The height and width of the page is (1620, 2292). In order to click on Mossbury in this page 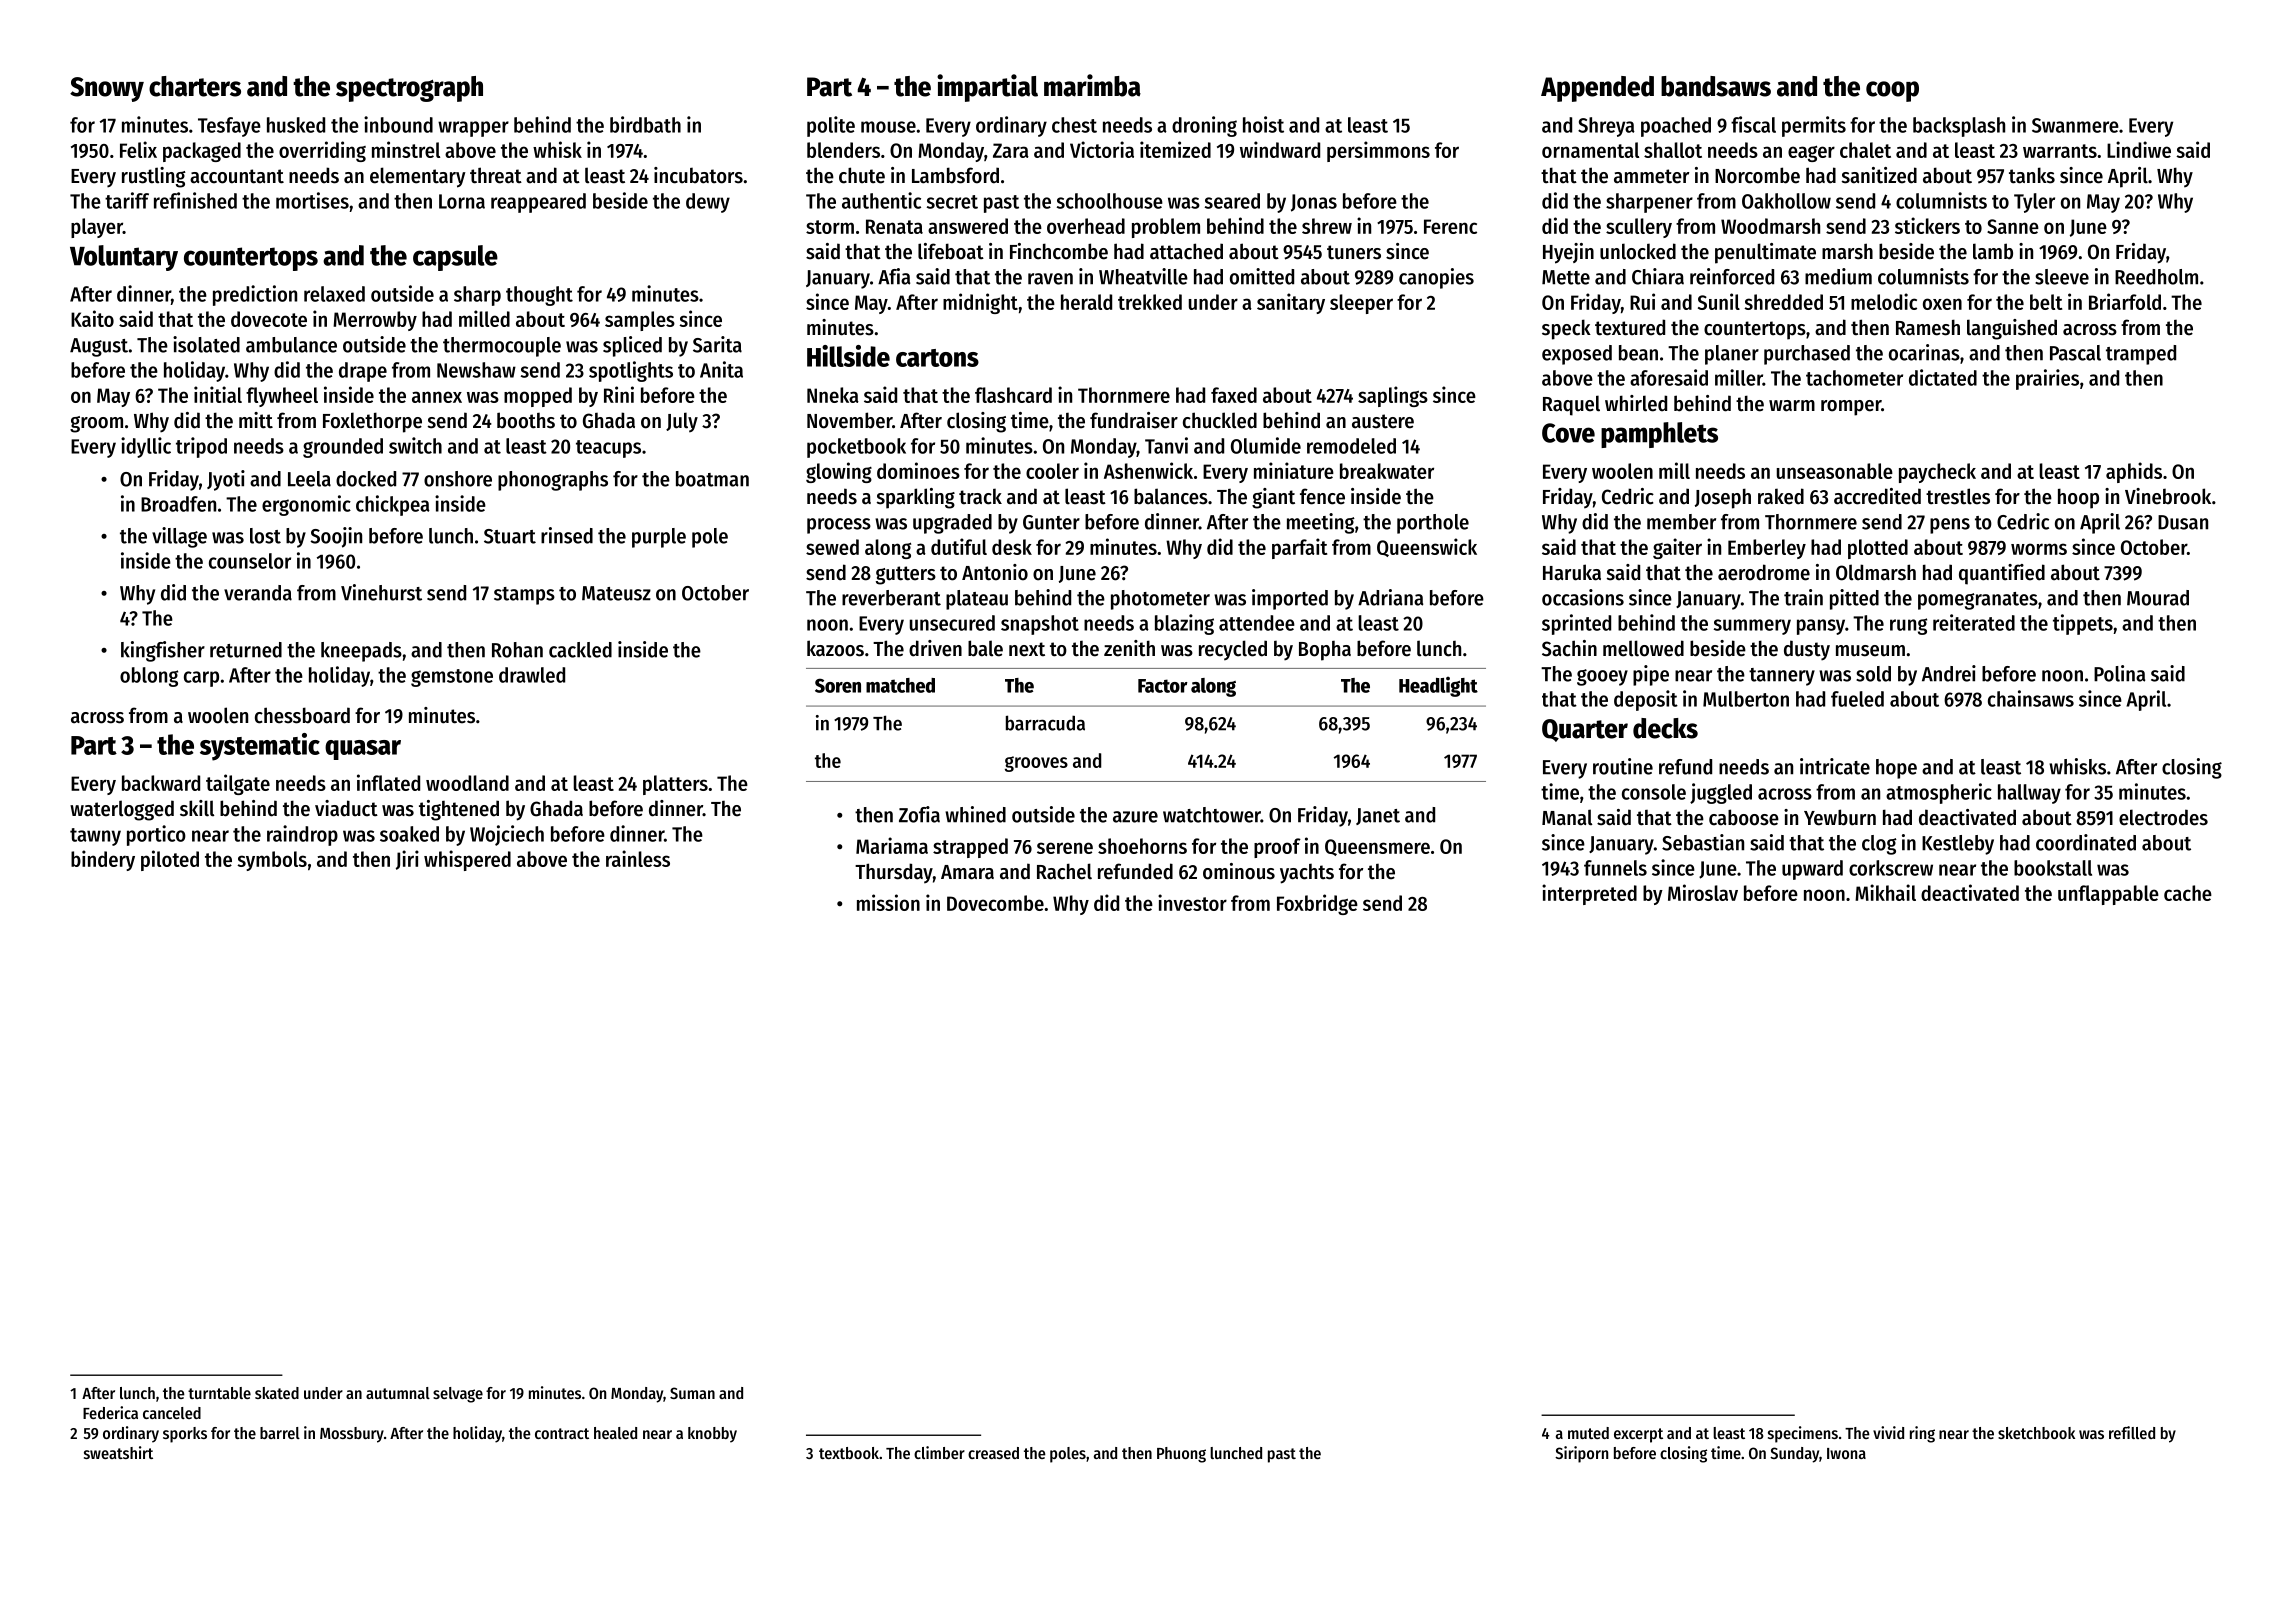, I will do `click(352, 1435)`.
